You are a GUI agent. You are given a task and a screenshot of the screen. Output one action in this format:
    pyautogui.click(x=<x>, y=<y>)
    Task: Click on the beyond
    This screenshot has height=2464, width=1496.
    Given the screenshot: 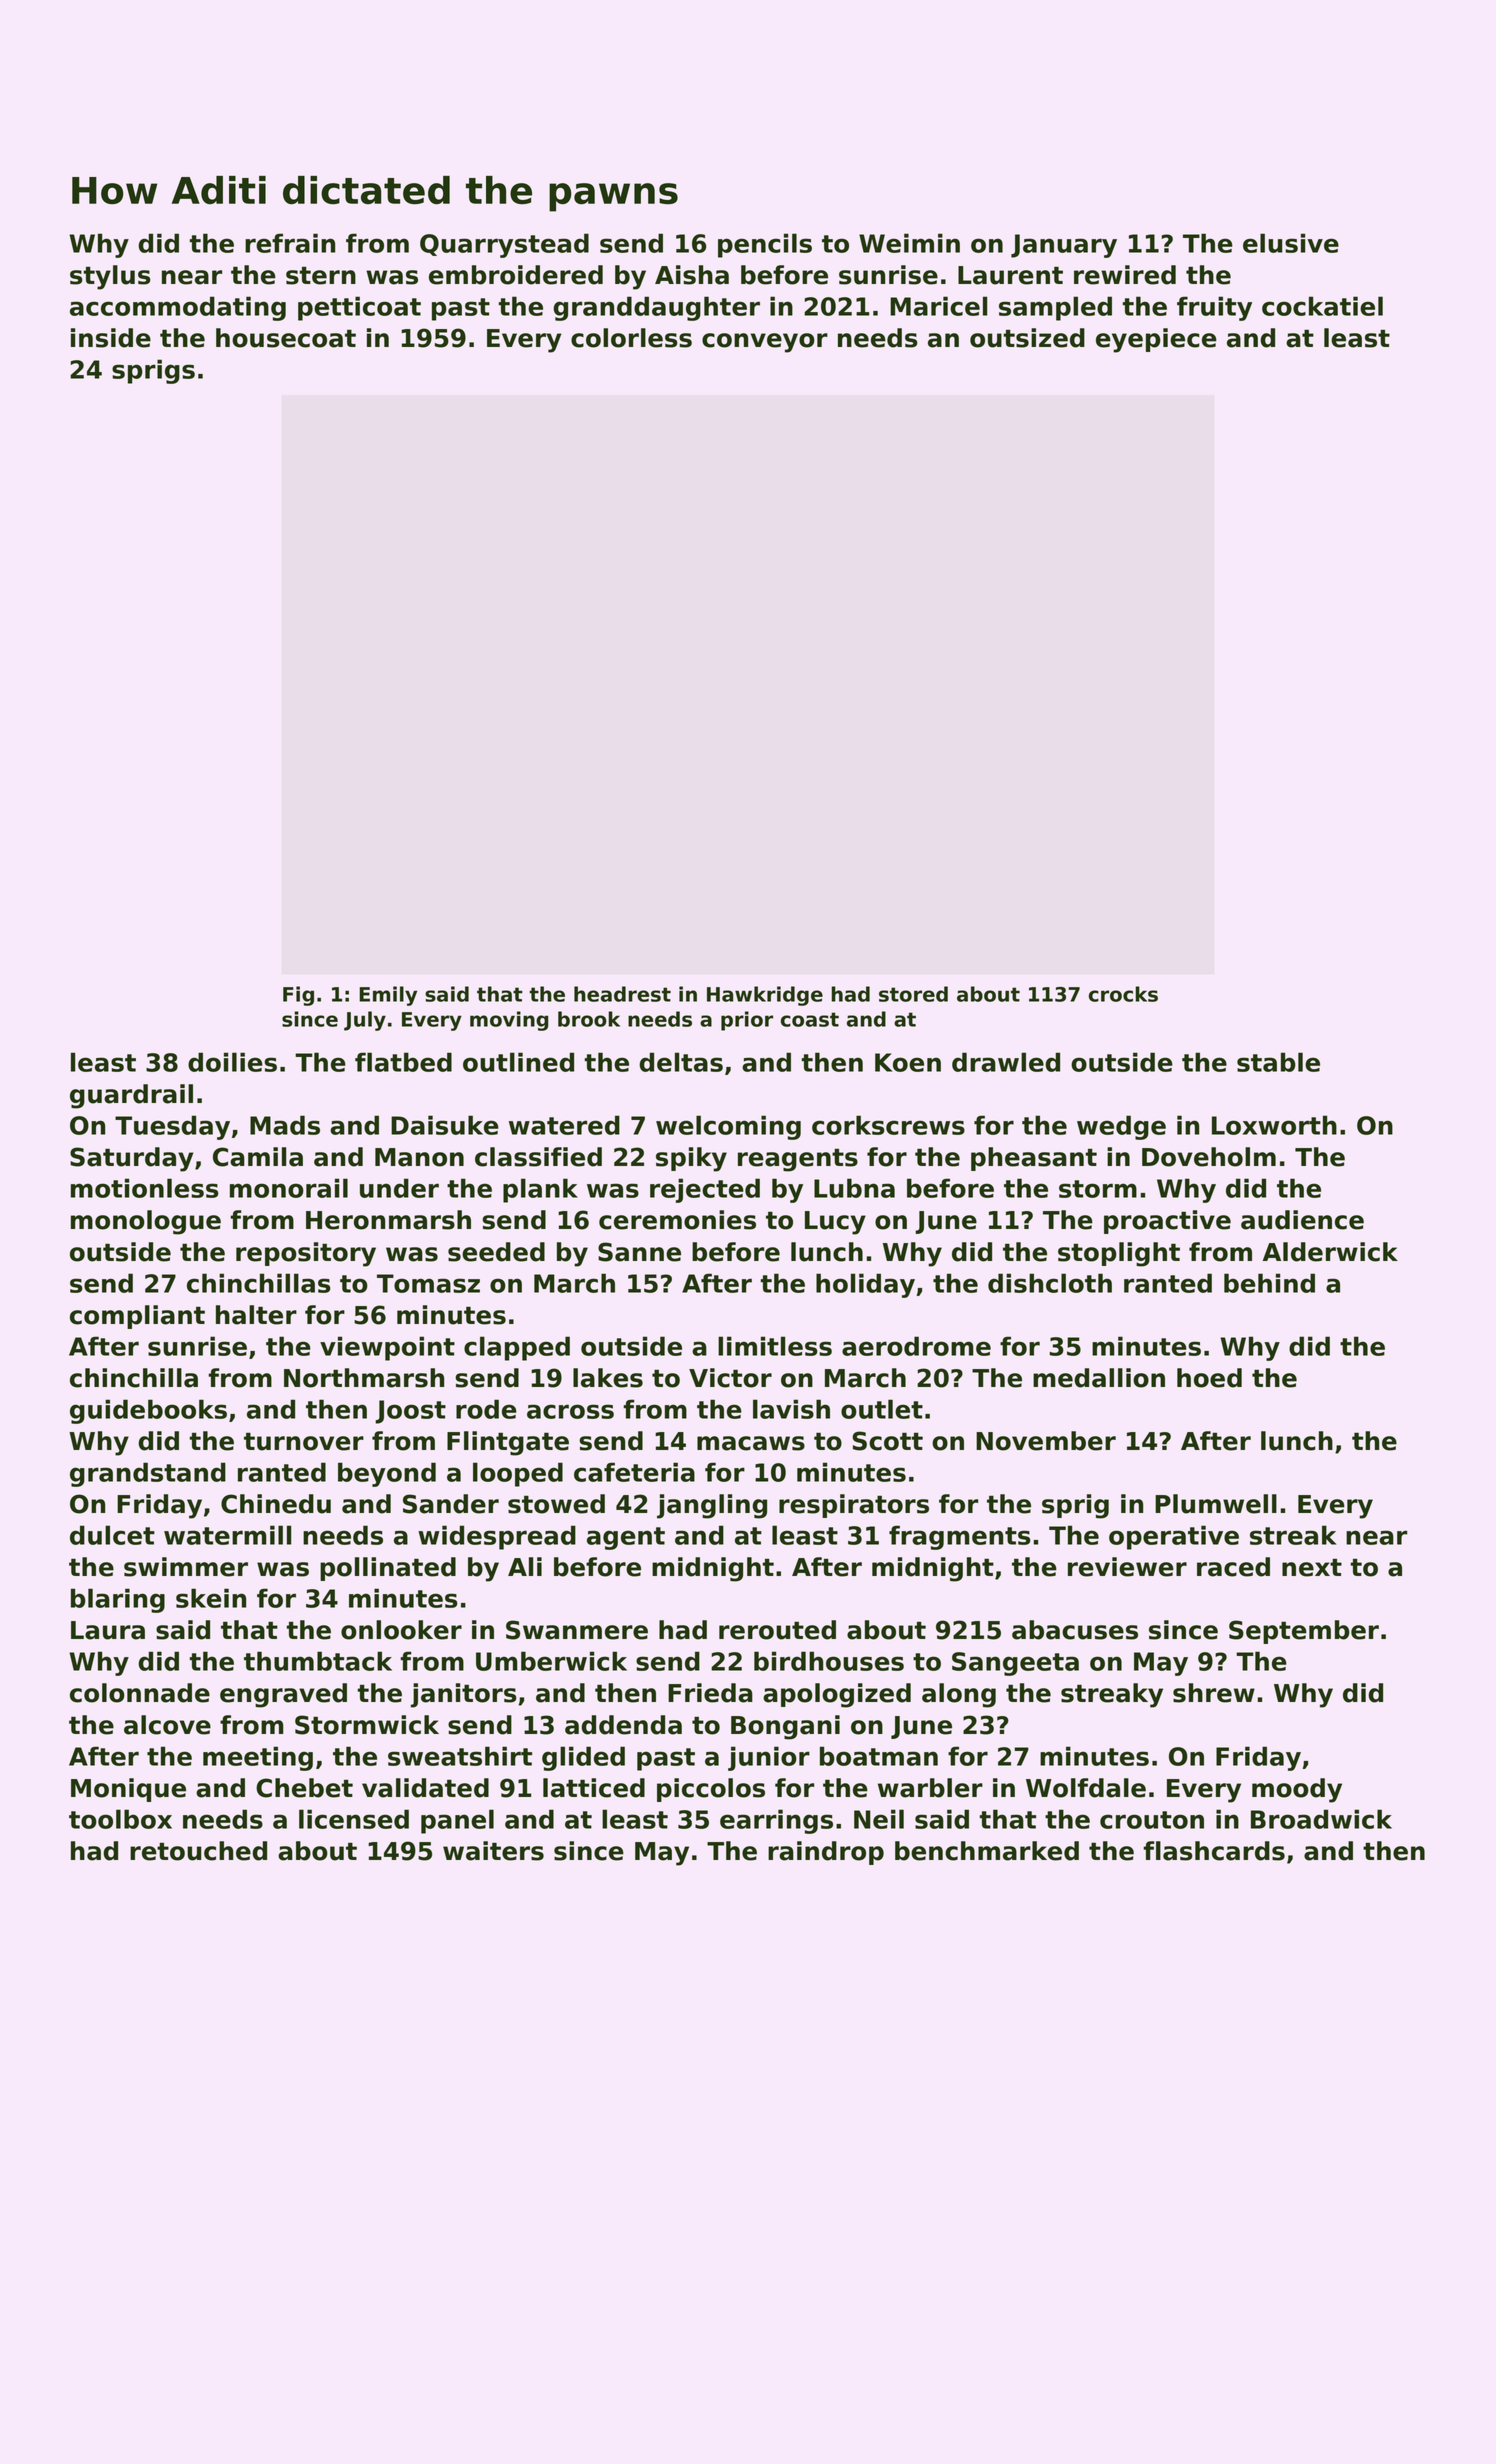 What is the action you would take?
    pyautogui.click(x=387, y=1474)
